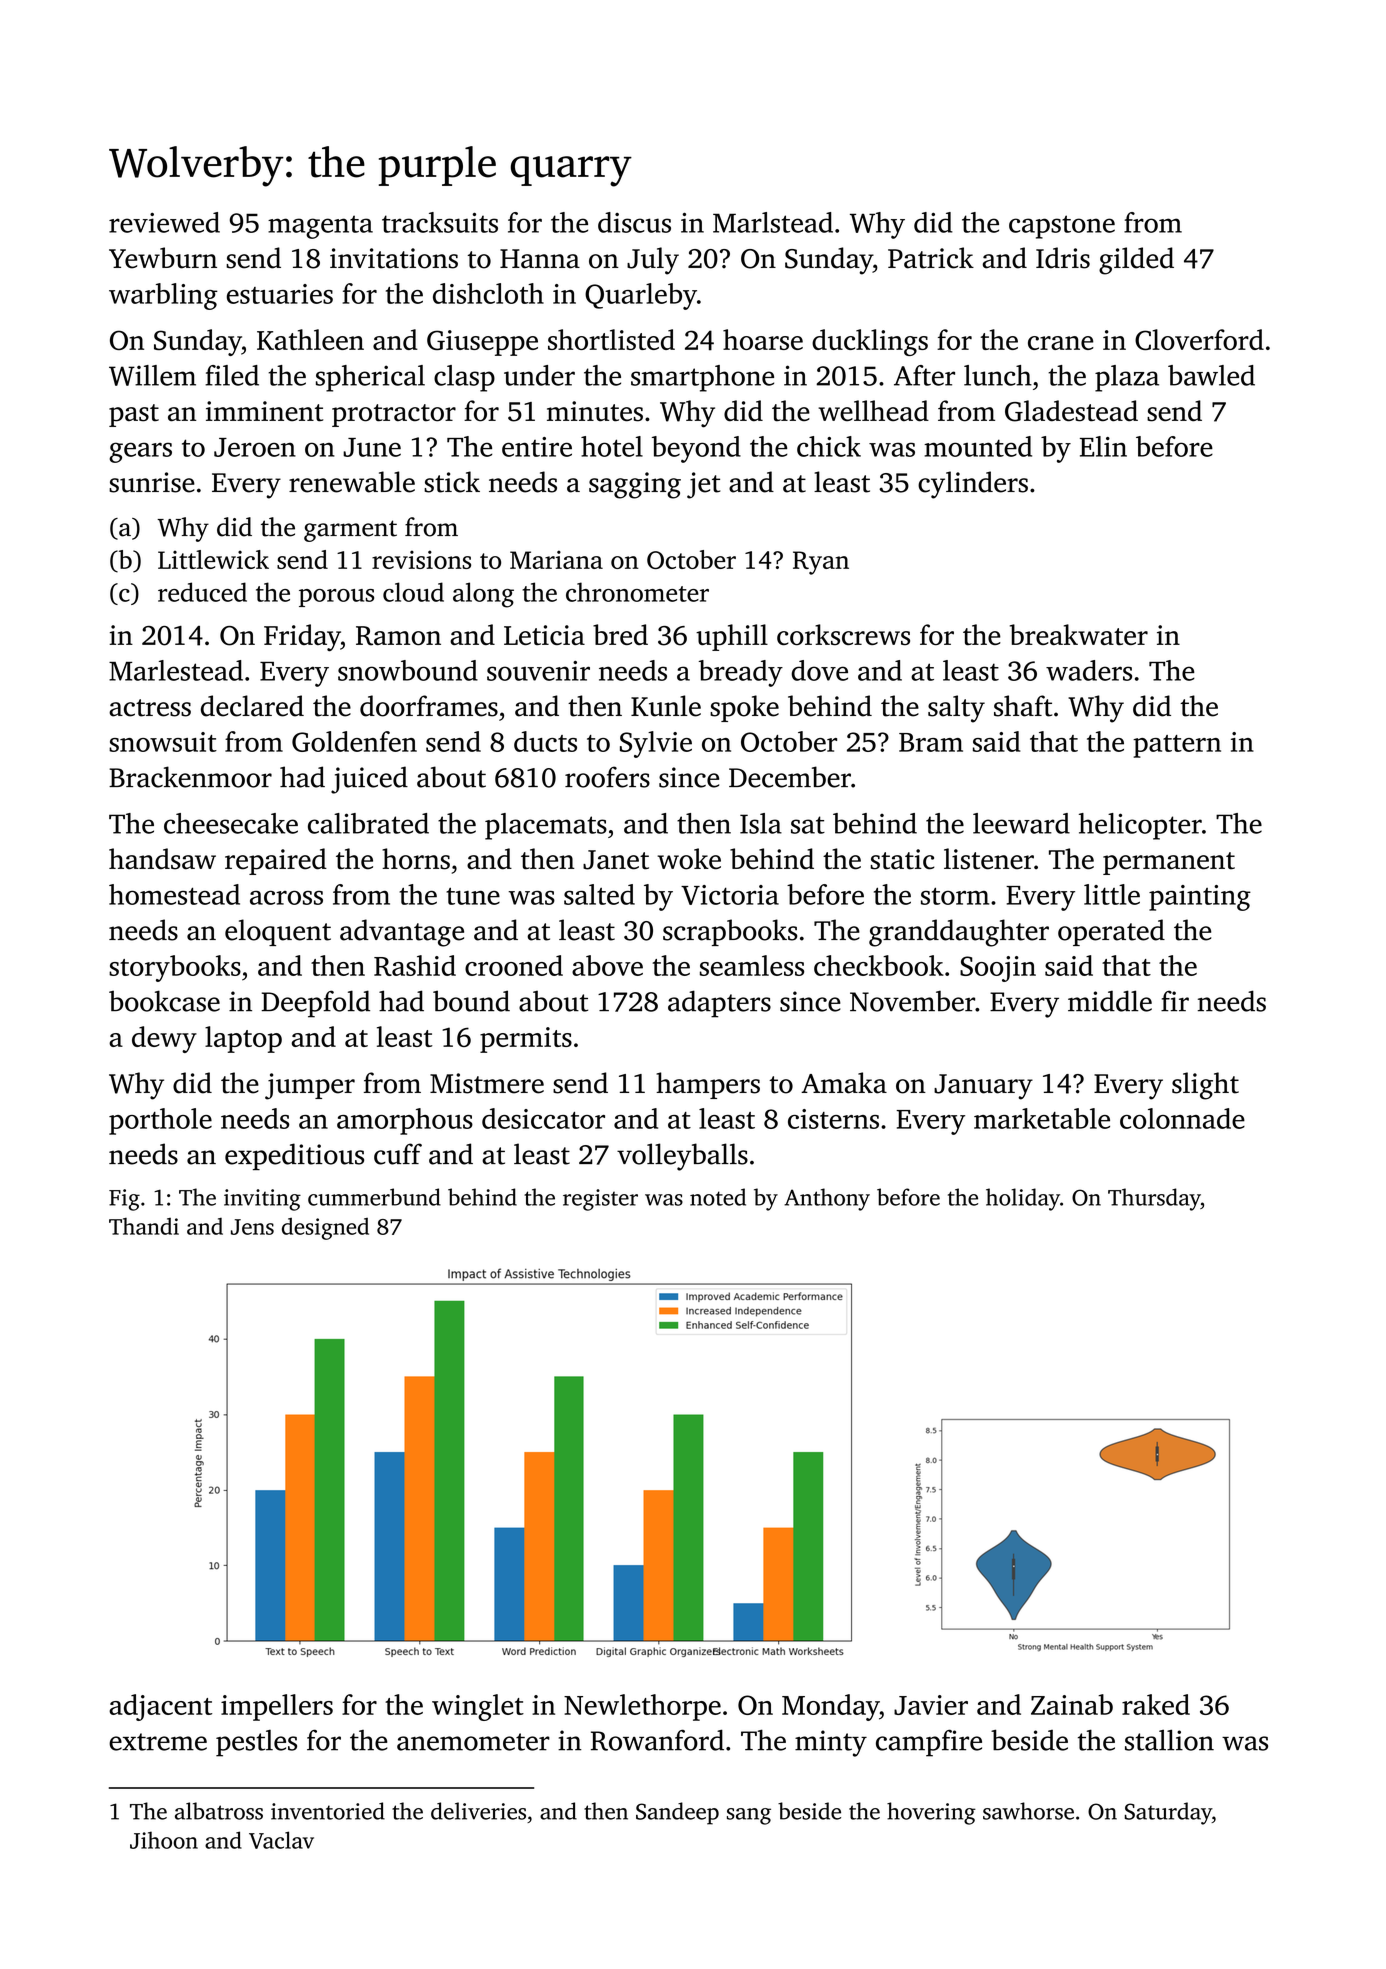  Describe the element at coordinates (827, 1199) in the image. I see `Anthony` at that location.
